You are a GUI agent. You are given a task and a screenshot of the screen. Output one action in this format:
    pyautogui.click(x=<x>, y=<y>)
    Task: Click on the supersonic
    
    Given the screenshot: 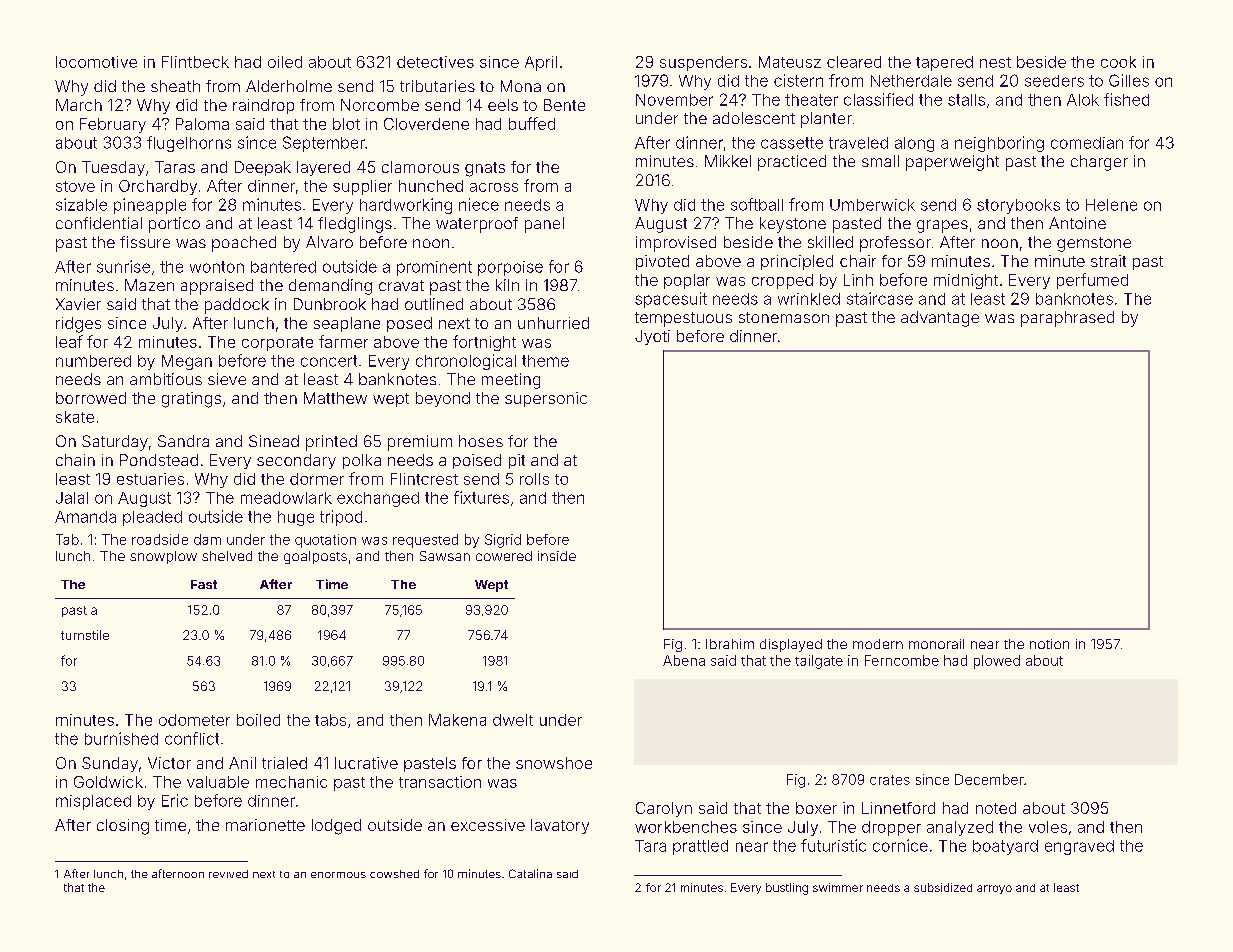 What is the action you would take?
    pyautogui.click(x=546, y=399)
